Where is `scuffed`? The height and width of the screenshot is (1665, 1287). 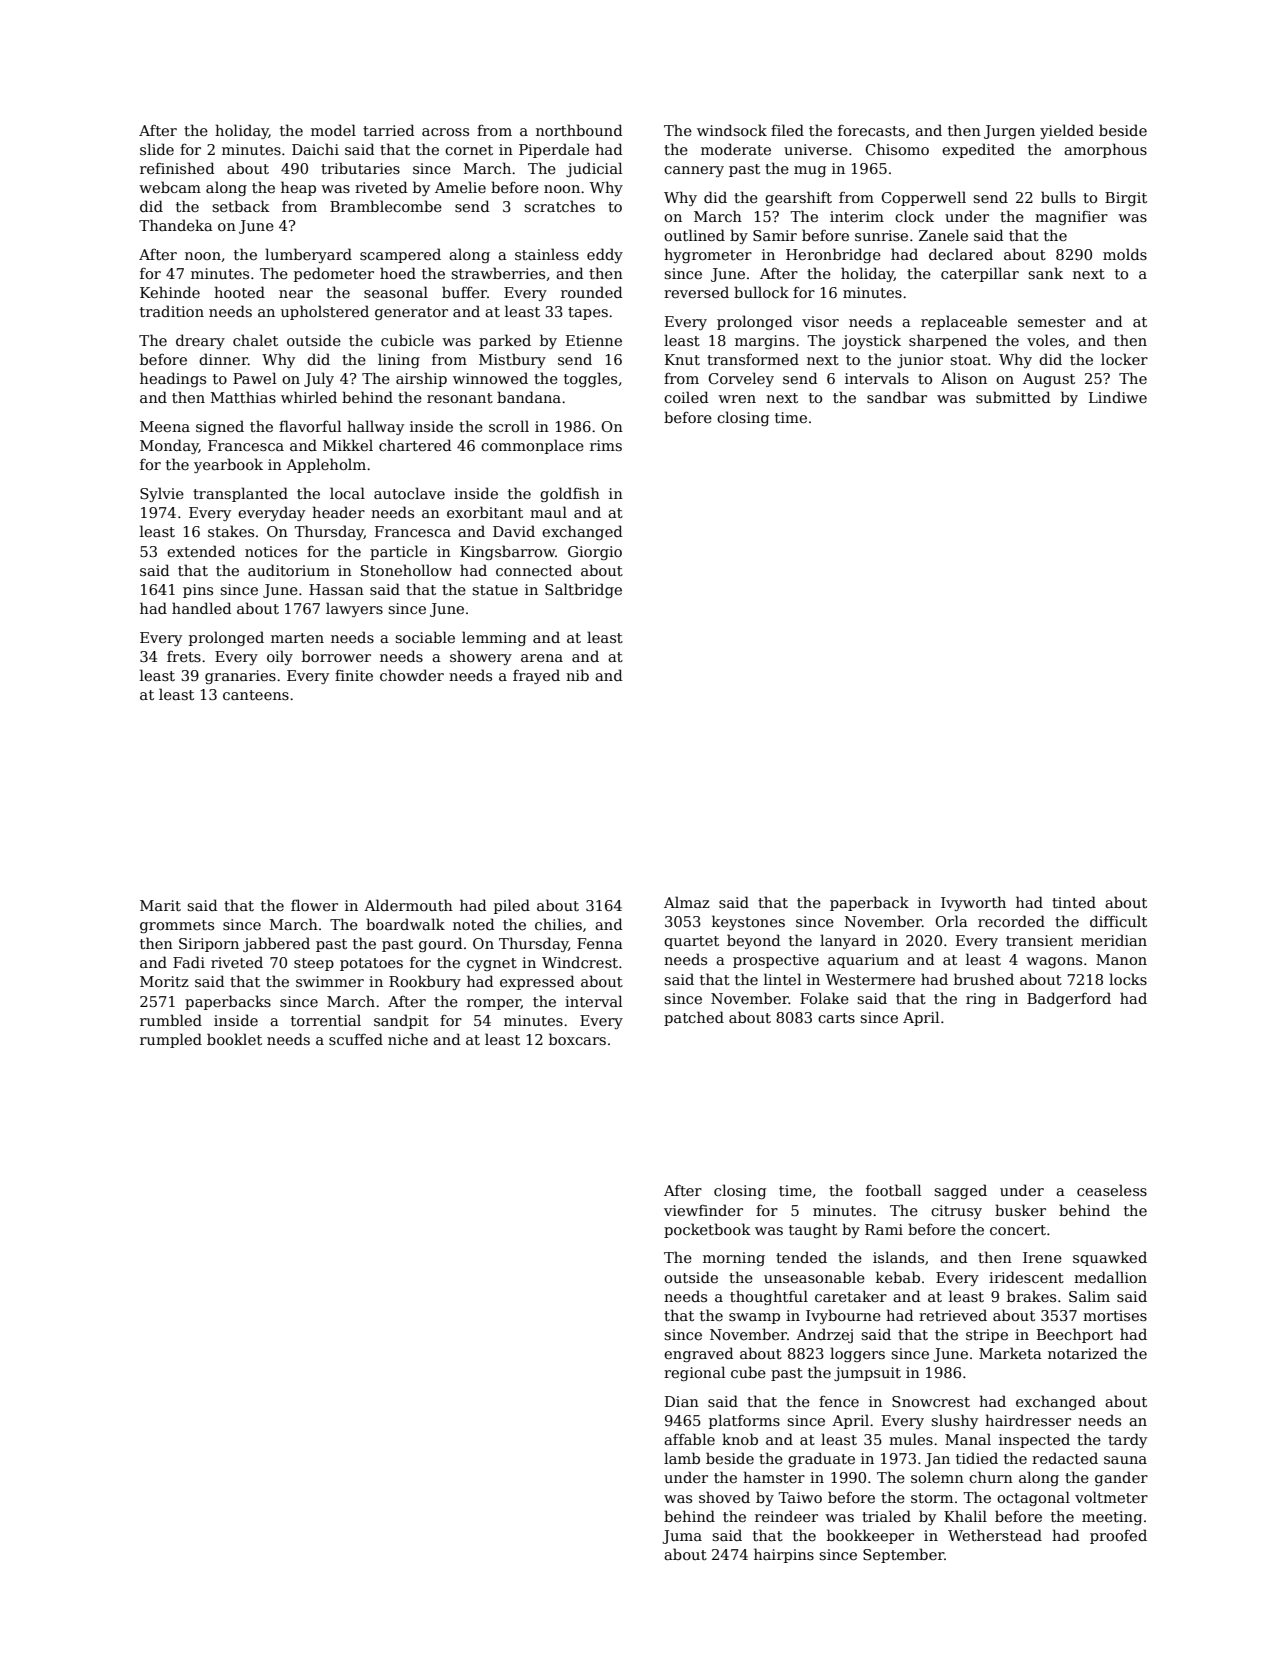 scuffed is located at coordinates (356, 1039).
